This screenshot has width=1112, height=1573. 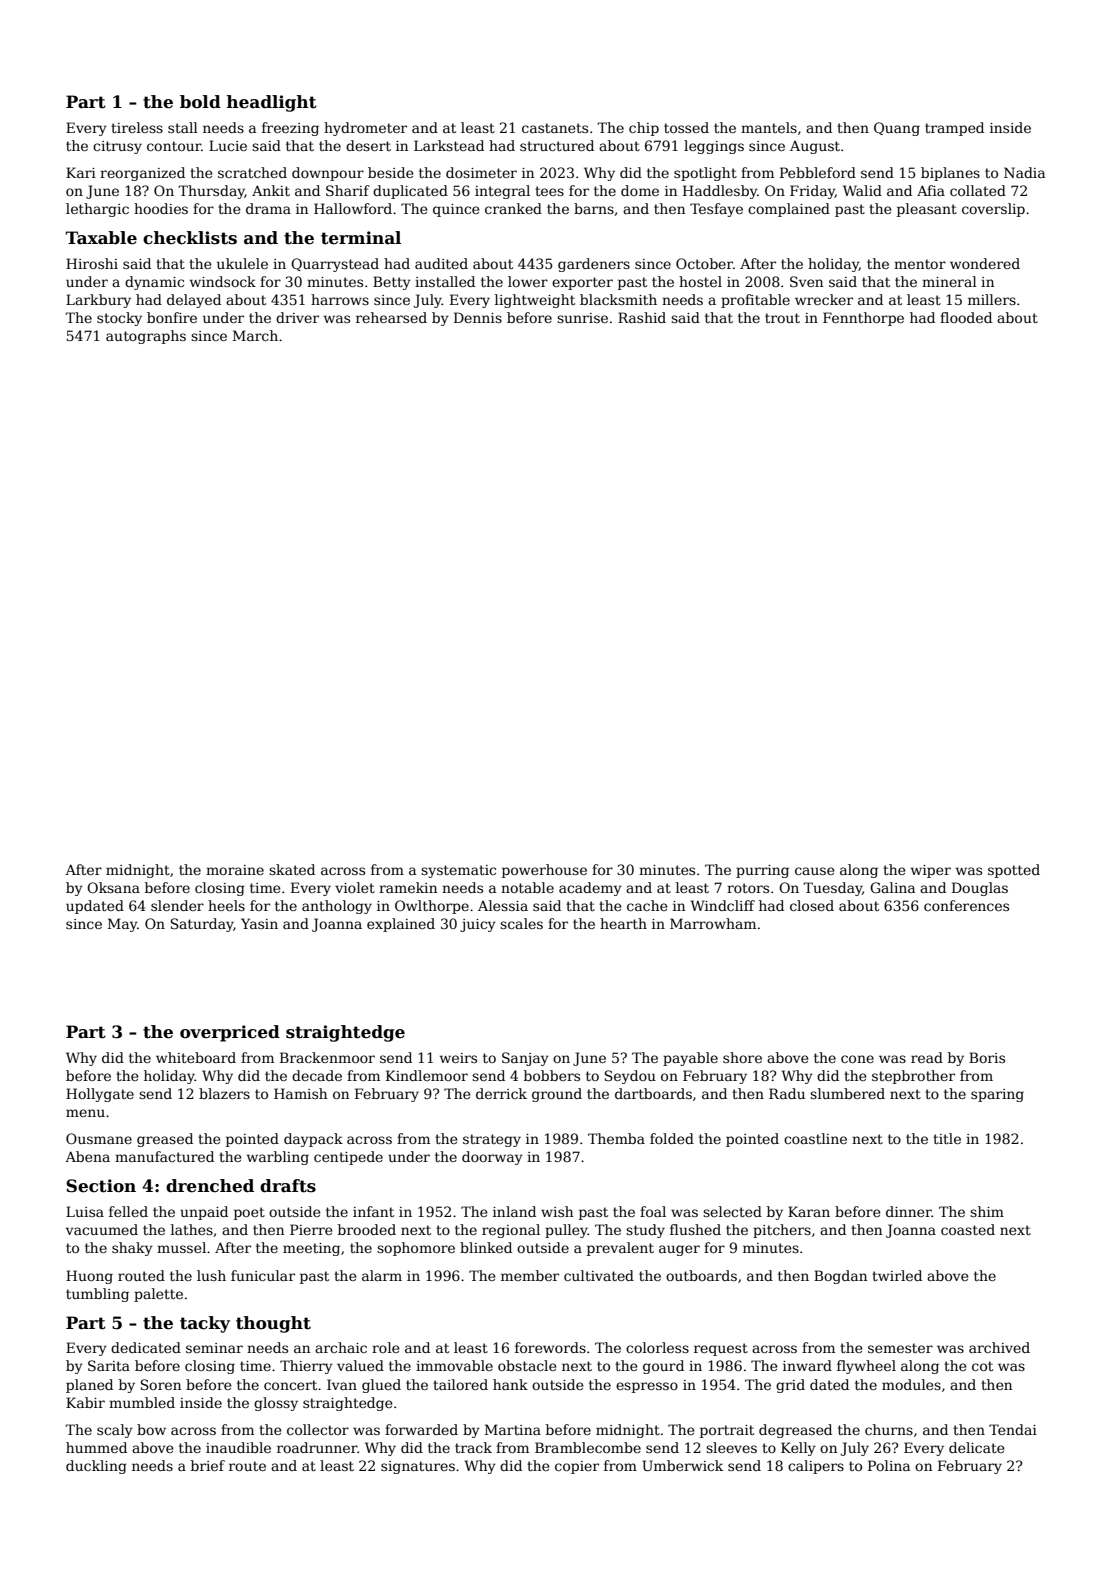 What do you see at coordinates (235, 870) in the screenshot?
I see `moraine` at bounding box center [235, 870].
